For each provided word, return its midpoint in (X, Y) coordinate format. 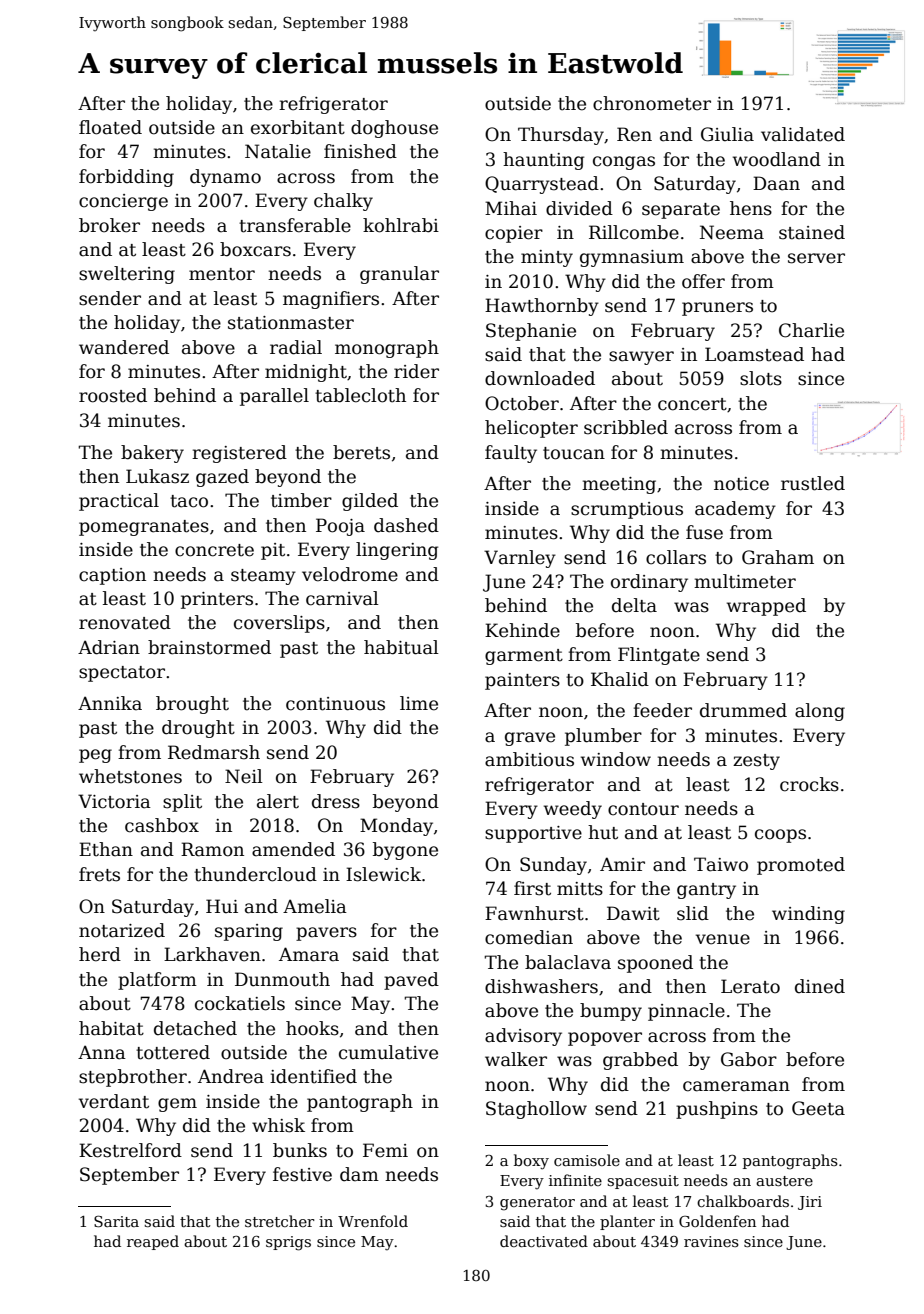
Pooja (340, 527)
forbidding (126, 178)
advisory (523, 1037)
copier (514, 234)
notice (741, 484)
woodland (777, 159)
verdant (114, 1101)
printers (217, 600)
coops (780, 836)
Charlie (811, 330)
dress (336, 801)
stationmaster (291, 323)
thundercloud (255, 874)
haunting (543, 161)
